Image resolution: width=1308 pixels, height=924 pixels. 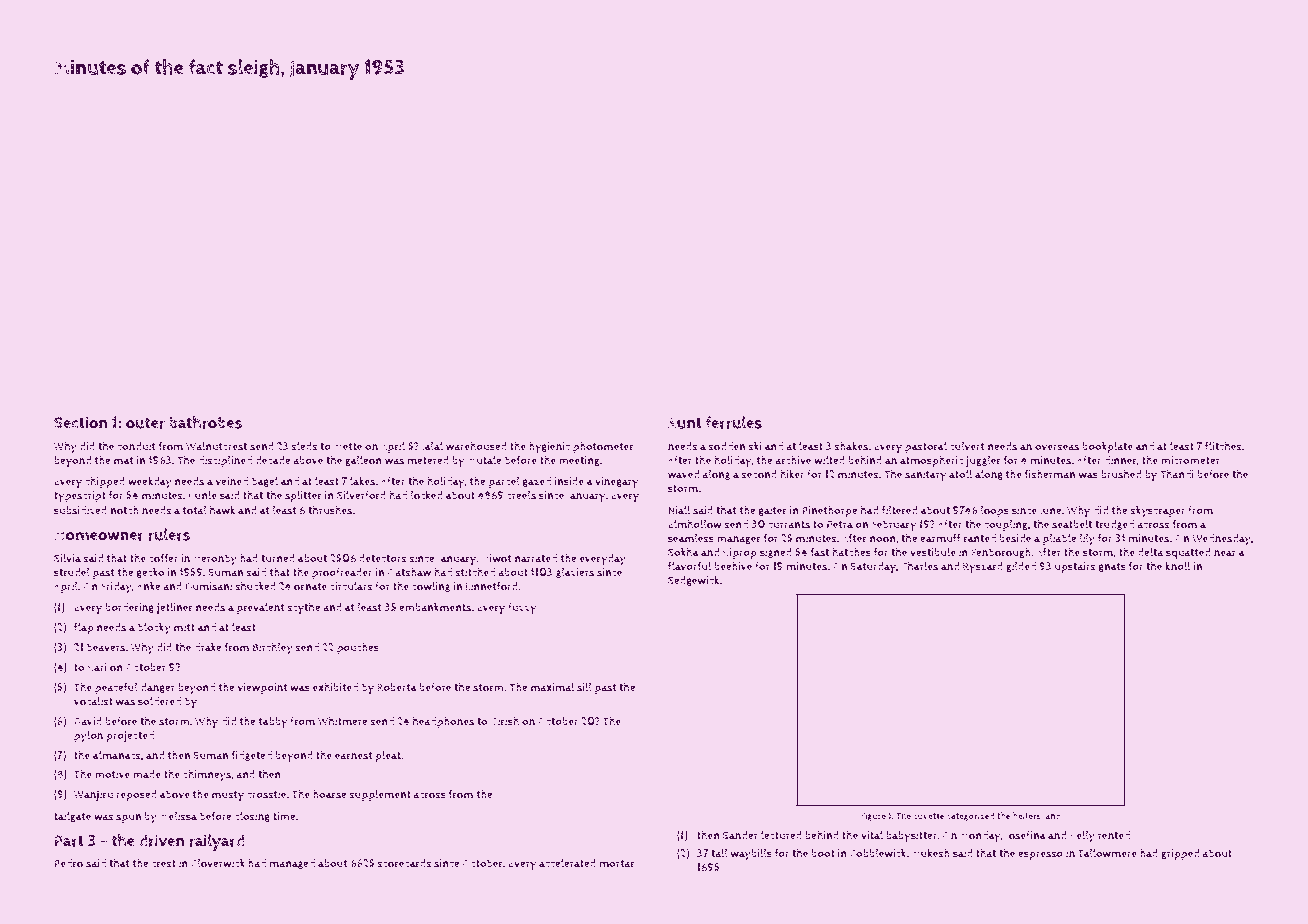 What do you see at coordinates (342, 721) in the page?
I see `Whitmere` at bounding box center [342, 721].
